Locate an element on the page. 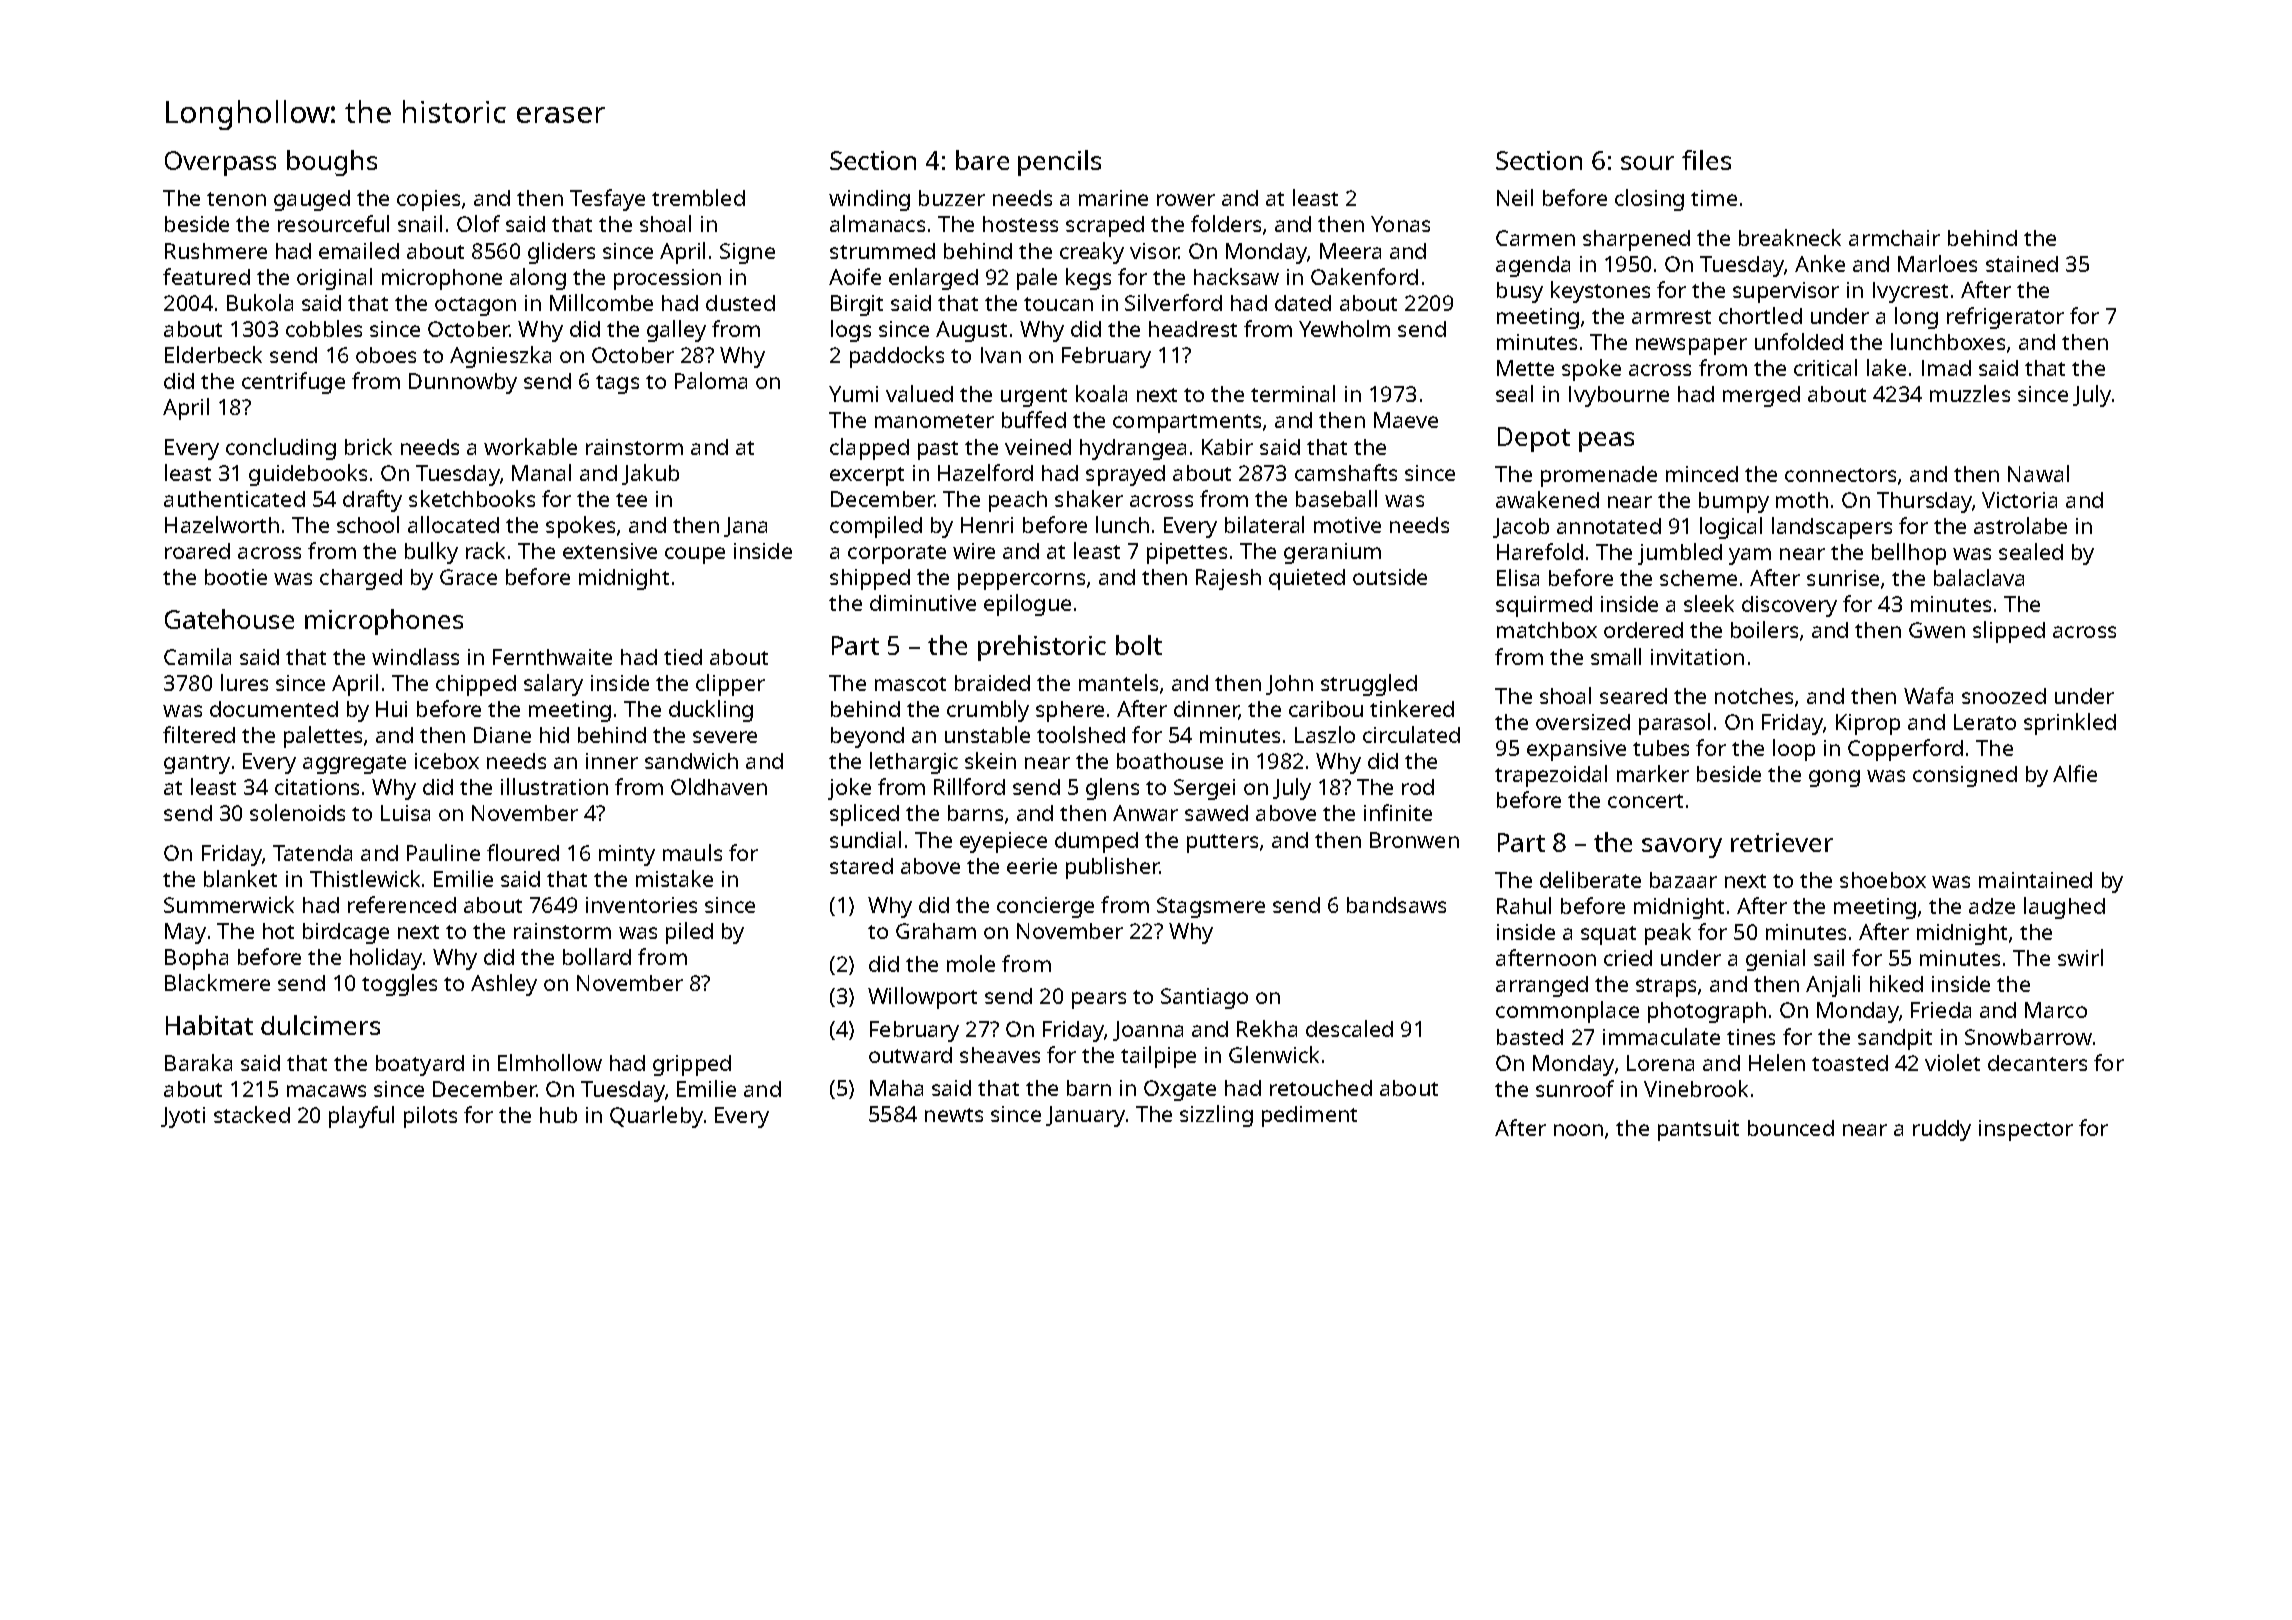  bare is located at coordinates (982, 160).
